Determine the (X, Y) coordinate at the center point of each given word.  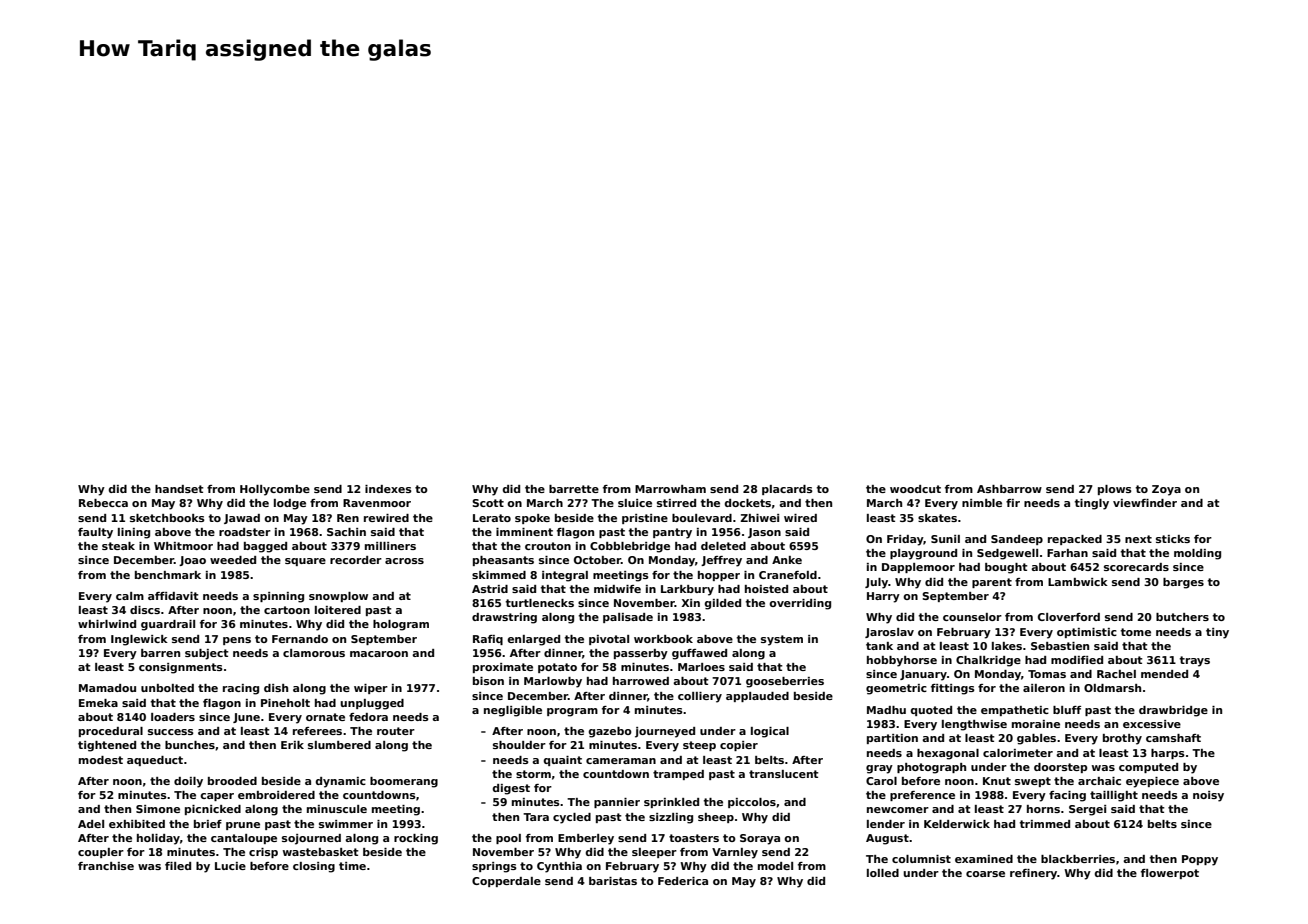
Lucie (230, 866)
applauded (757, 697)
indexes (388, 489)
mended (1164, 674)
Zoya (1166, 490)
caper (217, 797)
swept (1033, 782)
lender (886, 824)
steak (118, 546)
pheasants (503, 561)
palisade (628, 618)
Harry (883, 597)
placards (787, 490)
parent (992, 583)
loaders (173, 717)
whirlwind (107, 624)
